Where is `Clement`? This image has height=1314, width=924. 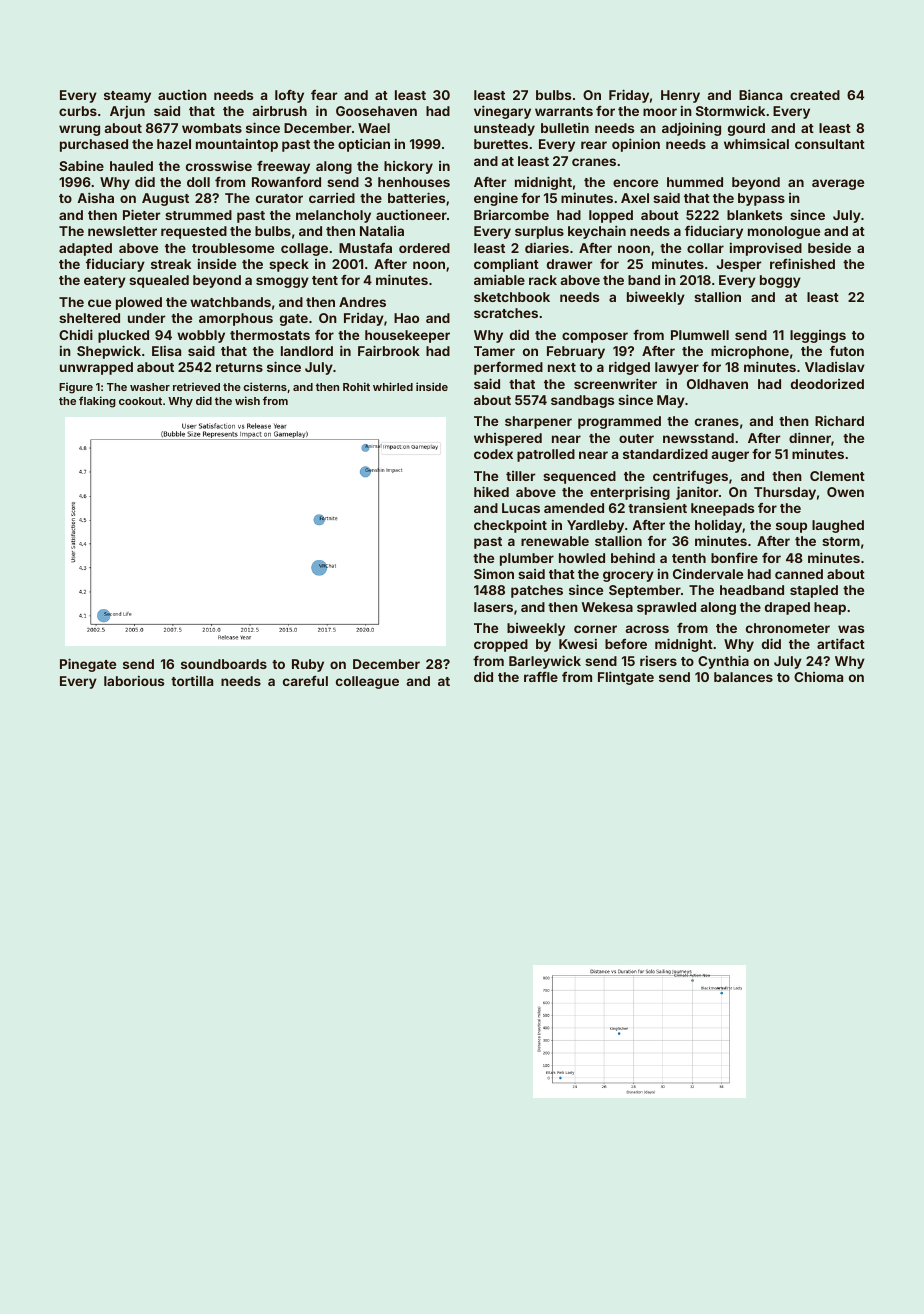 Clement is located at coordinates (837, 476).
